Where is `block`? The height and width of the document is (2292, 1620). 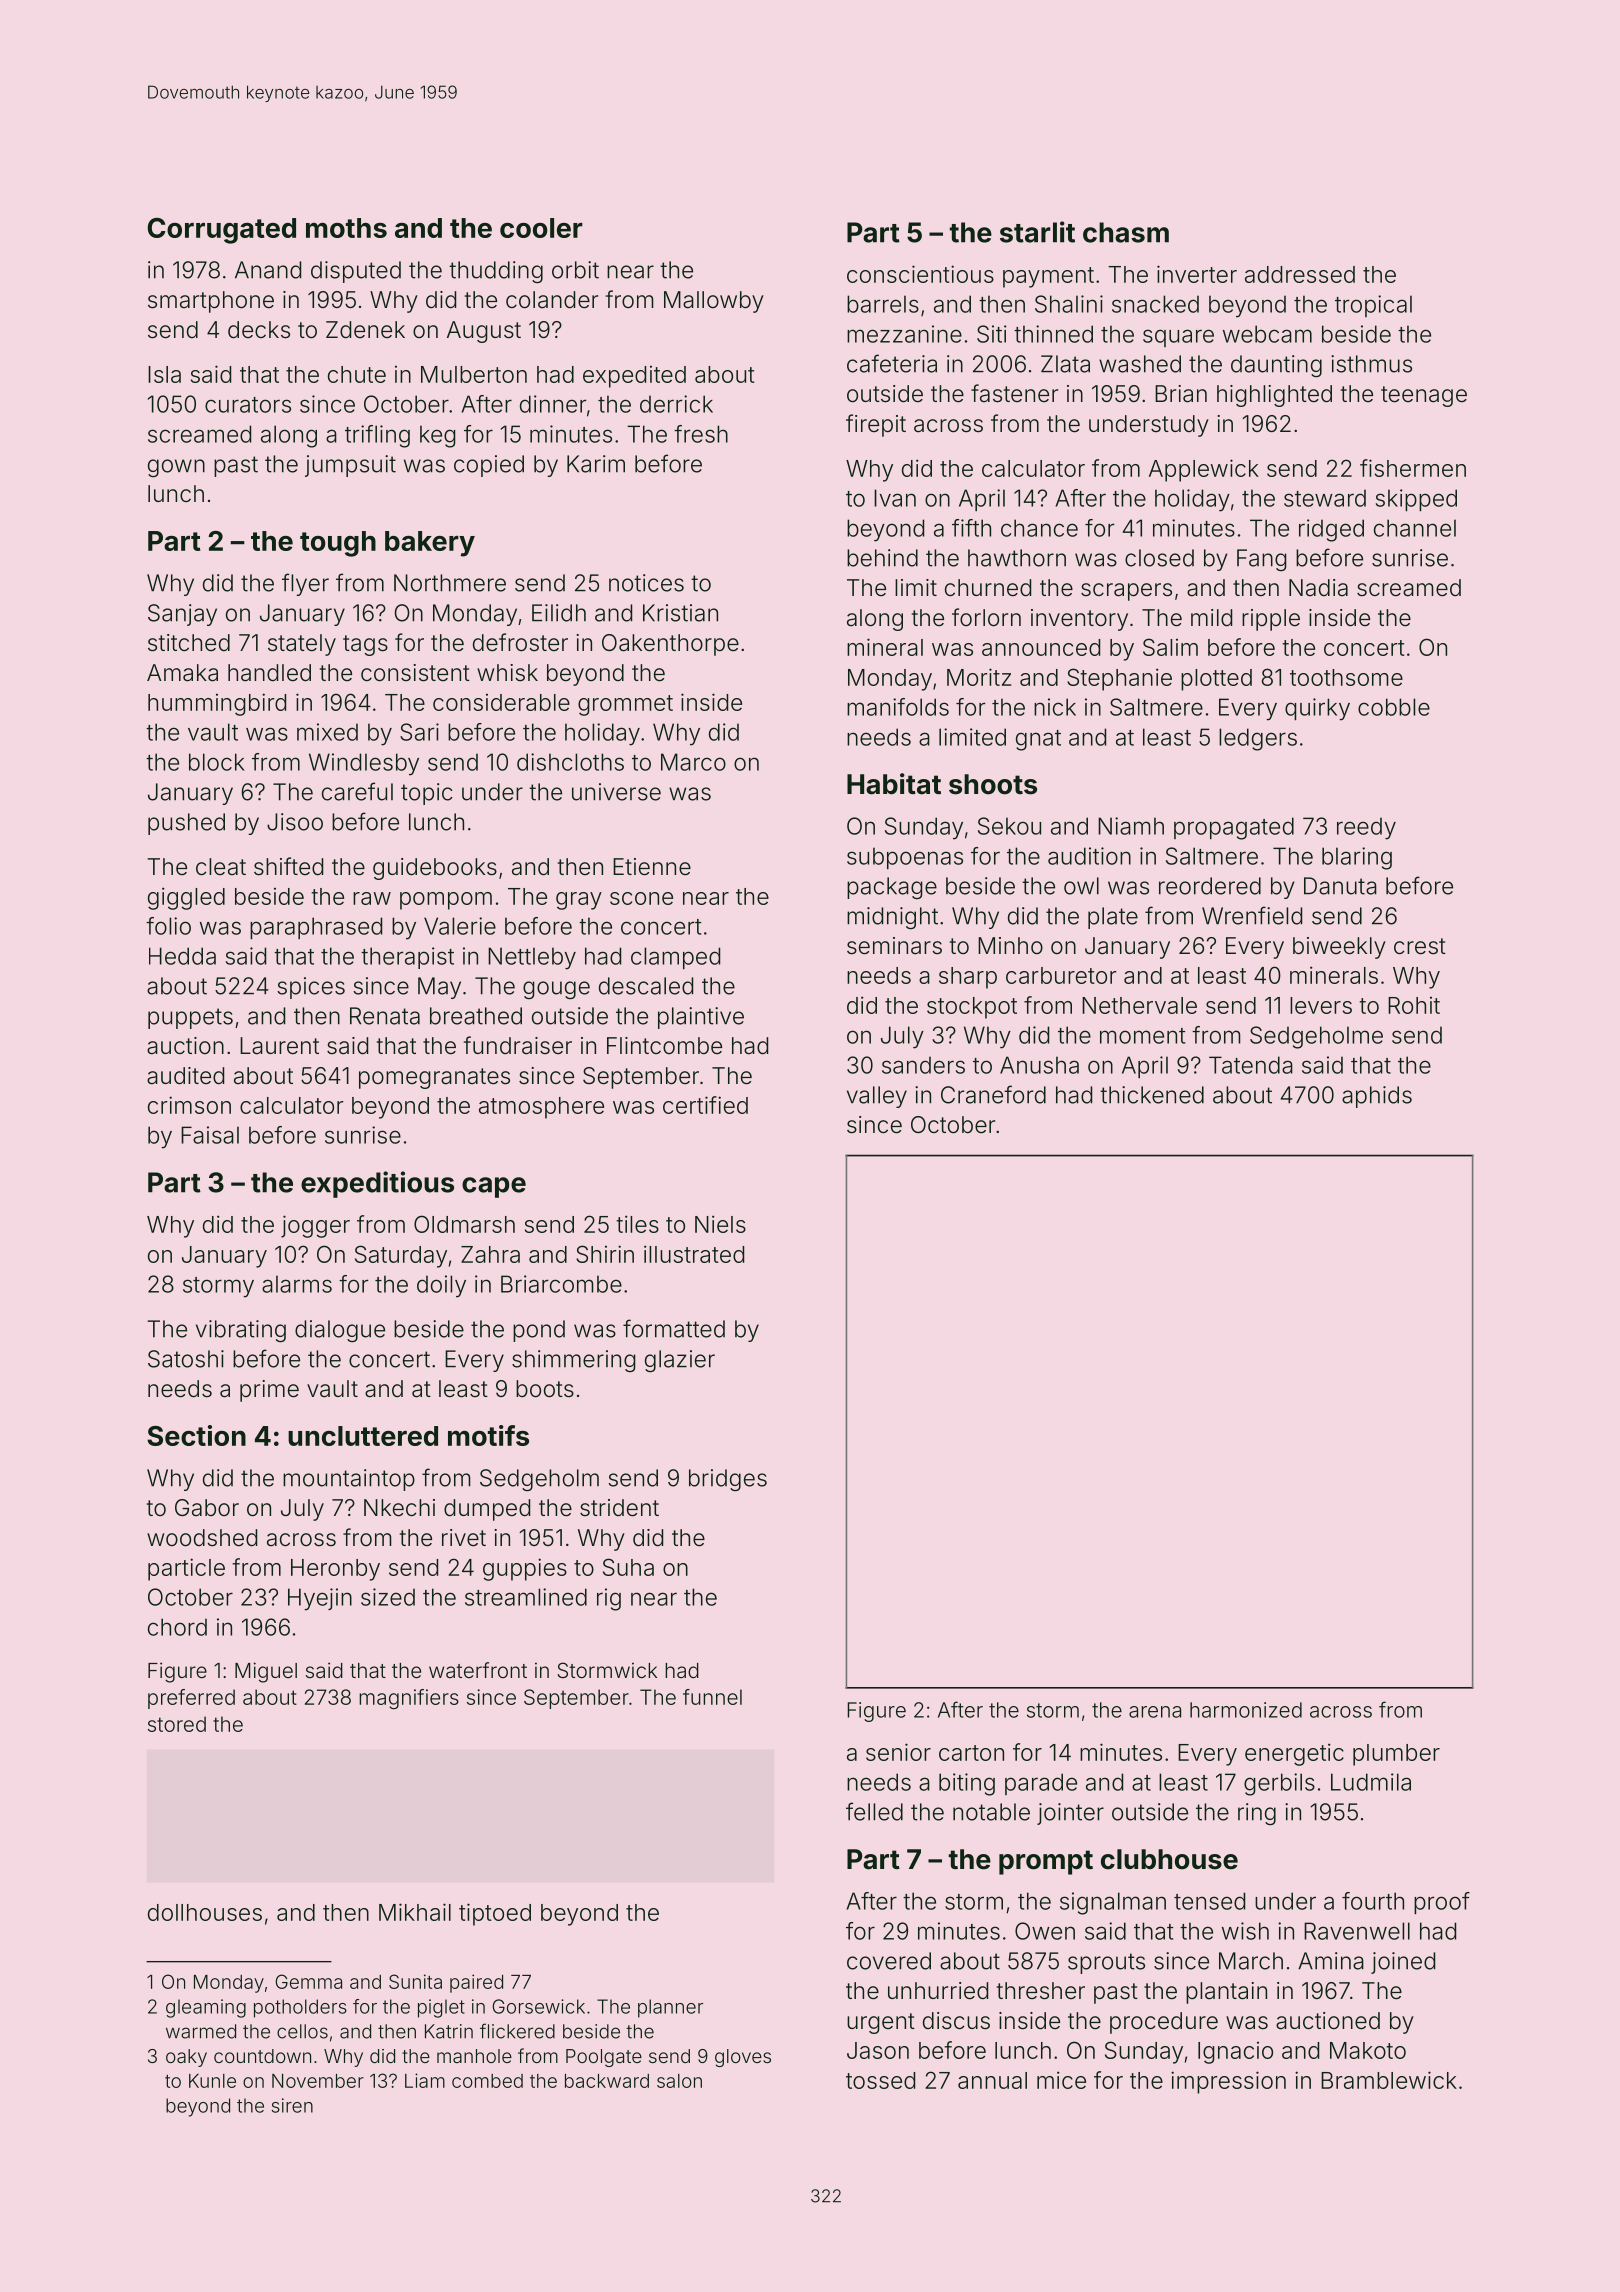 block is located at coordinates (217, 762).
